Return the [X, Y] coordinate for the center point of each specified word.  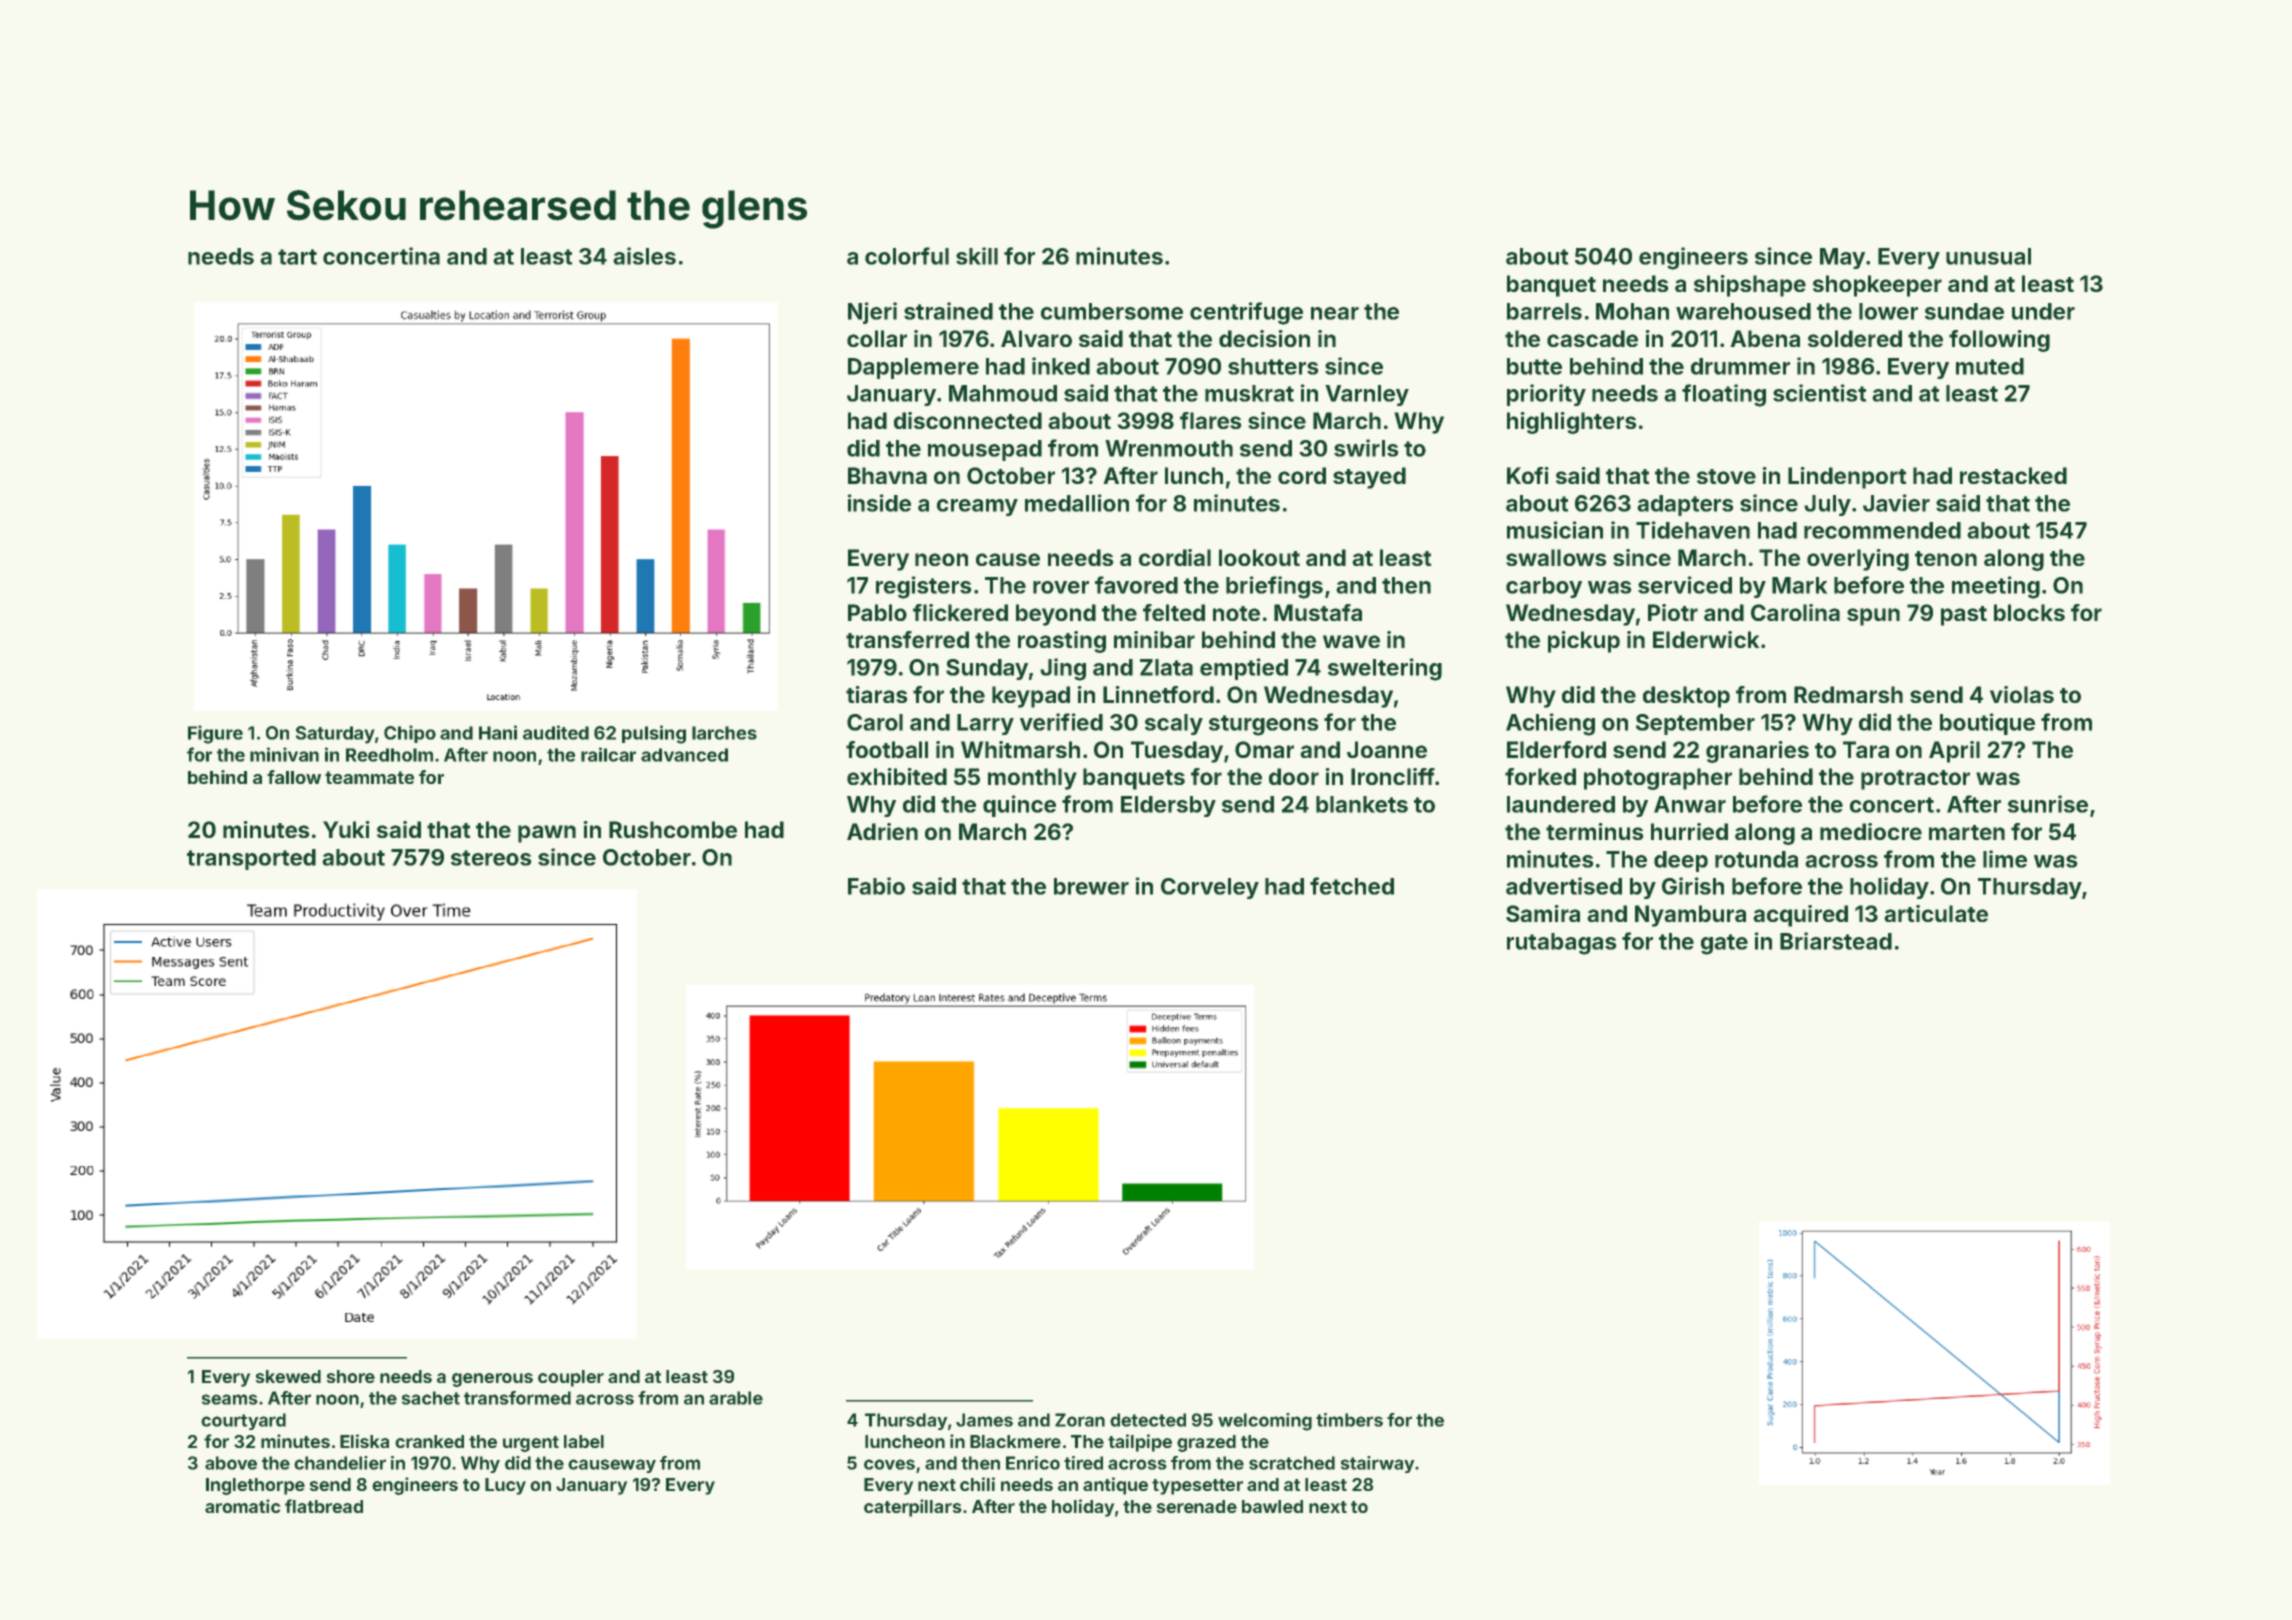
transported [251, 859]
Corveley [1210, 888]
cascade [1592, 338]
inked [1061, 366]
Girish [1693, 886]
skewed [288, 1376]
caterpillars [912, 1508]
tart [297, 257]
